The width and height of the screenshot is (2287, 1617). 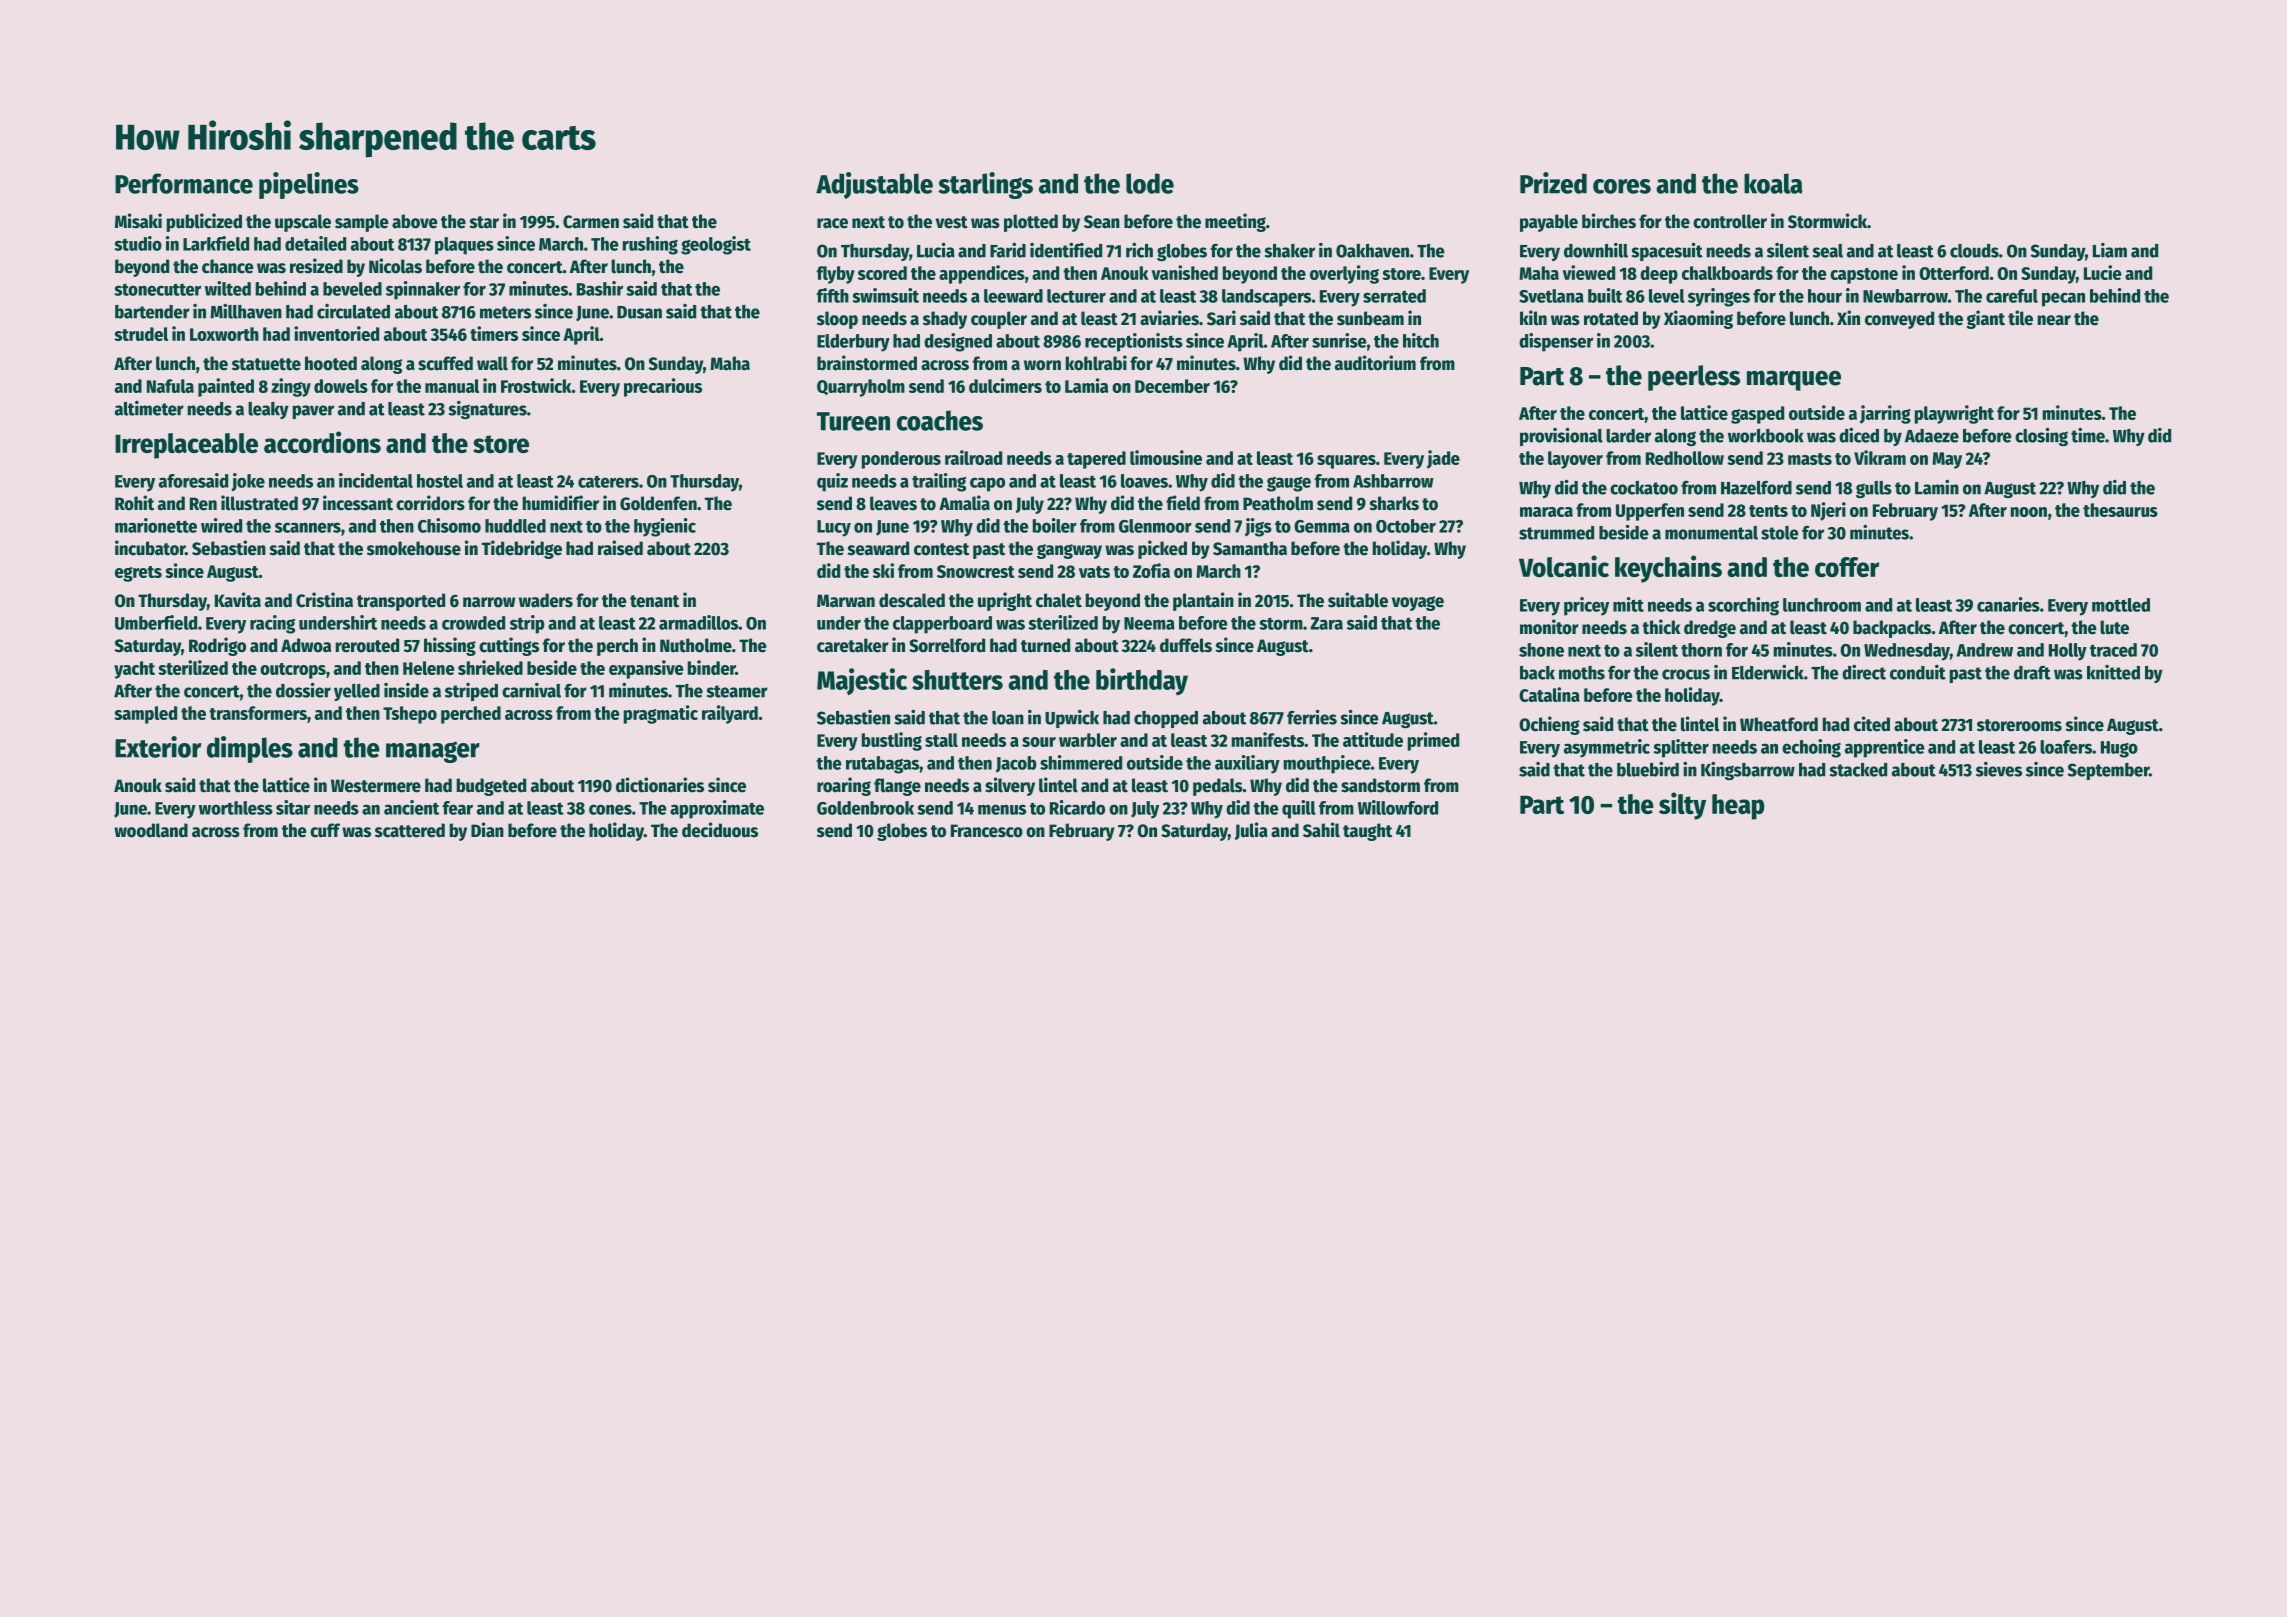 I want to click on flange, so click(x=897, y=787).
